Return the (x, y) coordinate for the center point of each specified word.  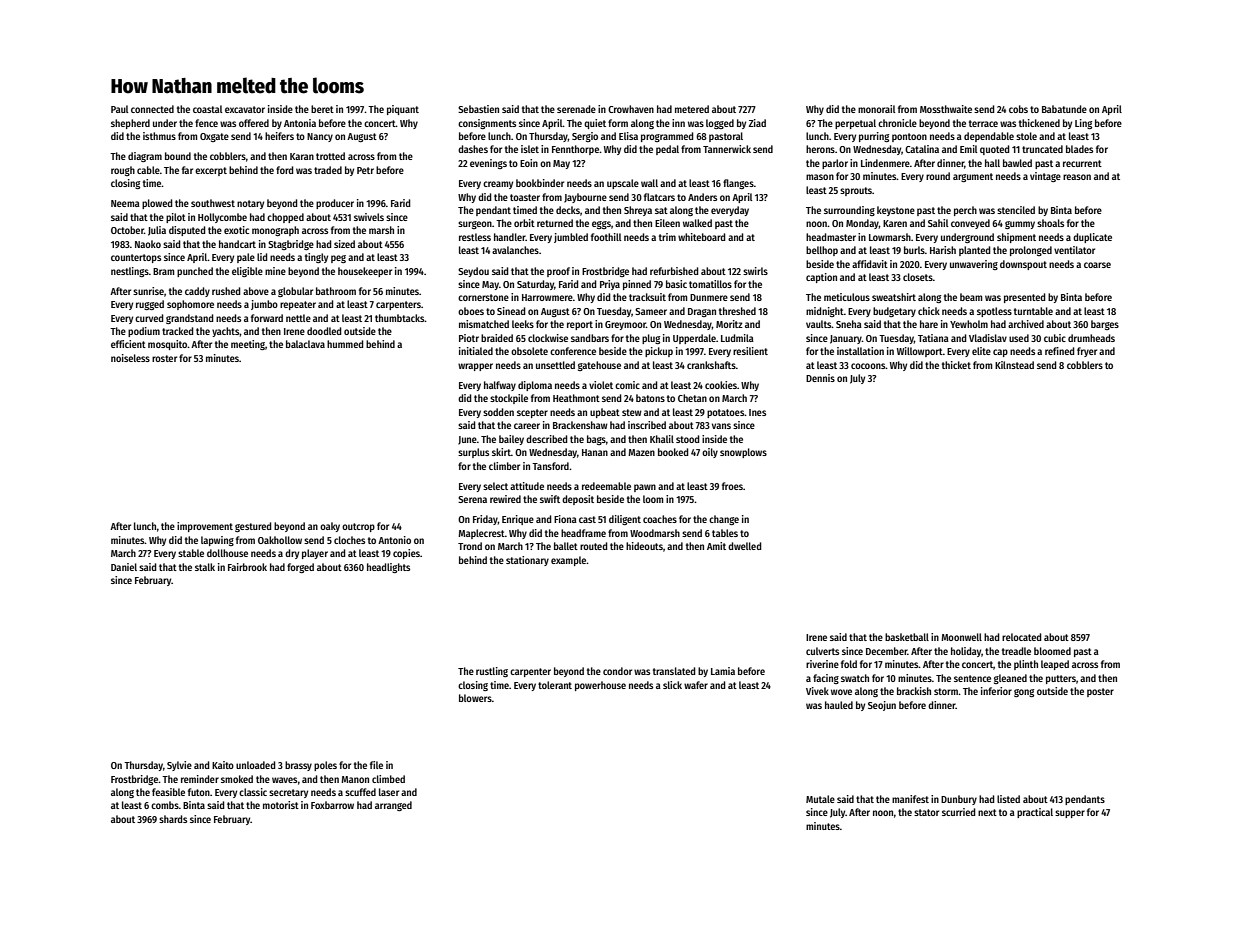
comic (627, 385)
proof (558, 272)
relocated (1021, 637)
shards (173, 819)
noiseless (130, 358)
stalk (205, 567)
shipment (1016, 238)
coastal (207, 109)
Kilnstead (1014, 365)
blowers (475, 698)
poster (1100, 692)
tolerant (555, 685)
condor (617, 671)
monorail (876, 109)
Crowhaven (631, 109)
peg (338, 259)
